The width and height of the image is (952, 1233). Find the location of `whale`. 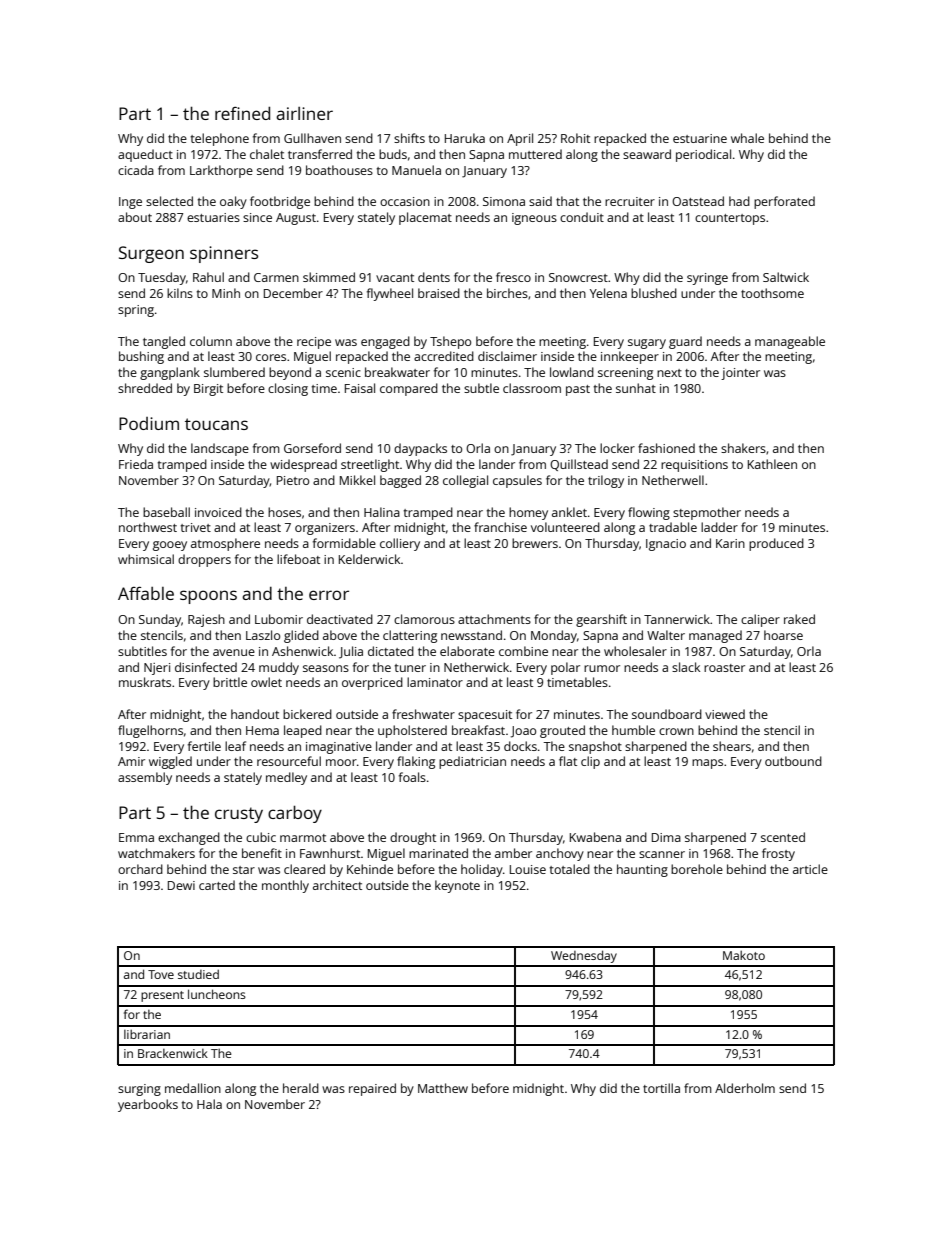

whale is located at coordinates (747, 138).
